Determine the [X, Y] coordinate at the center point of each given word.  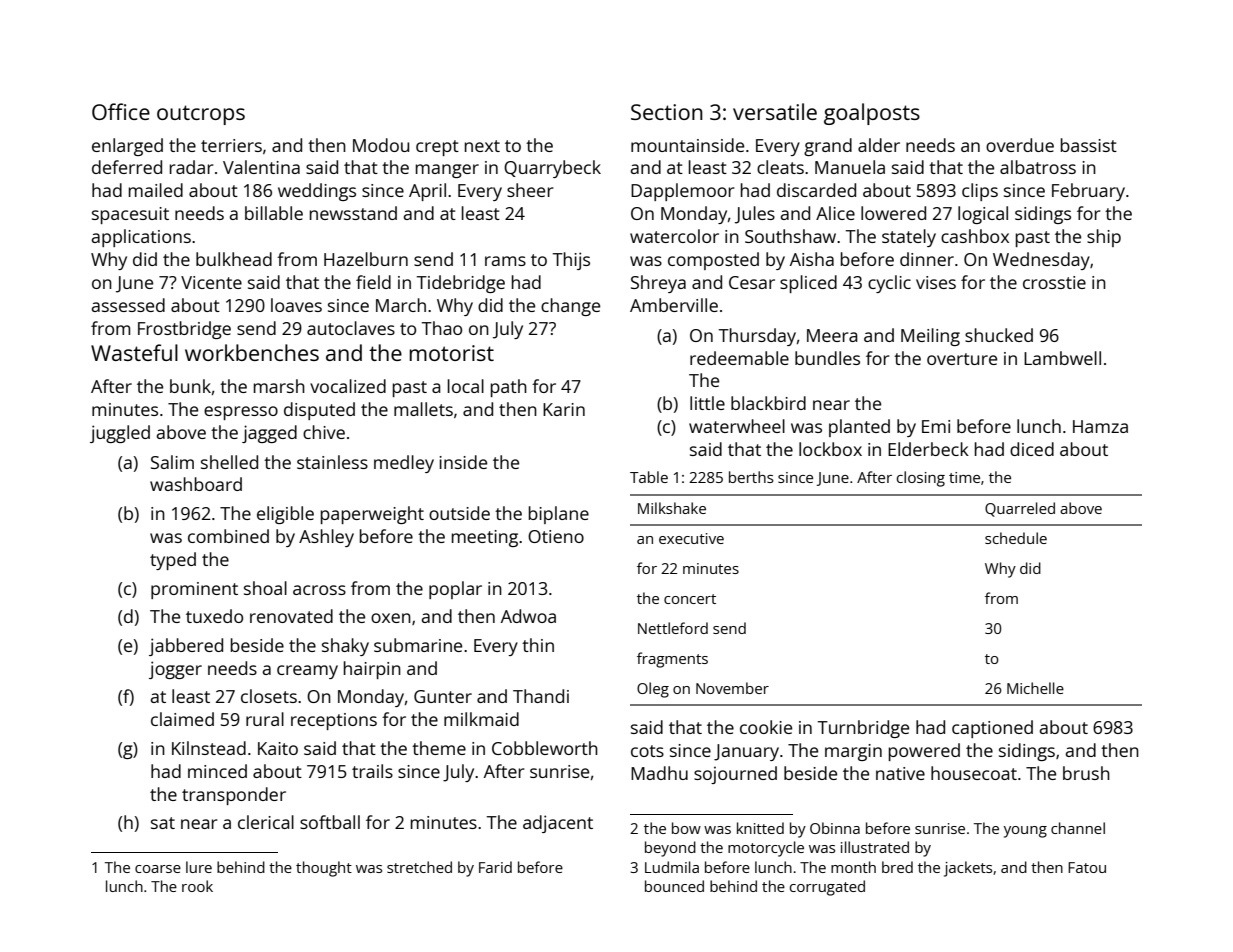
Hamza [1100, 426]
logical [983, 215]
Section [667, 112]
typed [173, 561]
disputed [319, 411]
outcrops [201, 115]
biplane [559, 515]
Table [649, 477]
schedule [1016, 538]
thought [324, 869]
